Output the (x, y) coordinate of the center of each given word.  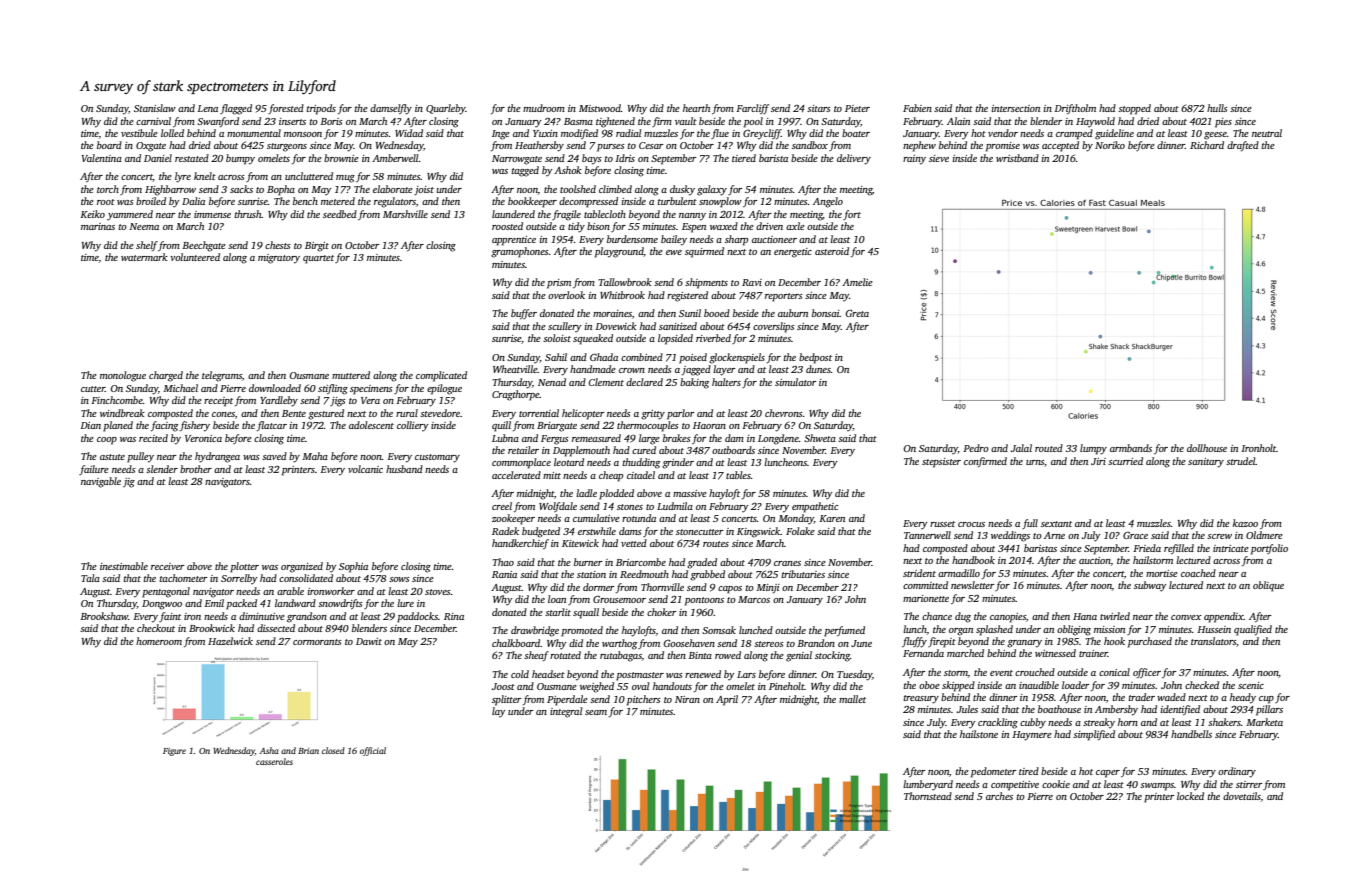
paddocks (417, 617)
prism (559, 284)
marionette (926, 598)
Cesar (651, 145)
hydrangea (217, 457)
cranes (787, 563)
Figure (174, 752)
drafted (1243, 146)
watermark (144, 257)
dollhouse (1207, 448)
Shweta (820, 438)
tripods (321, 109)
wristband (1017, 158)
